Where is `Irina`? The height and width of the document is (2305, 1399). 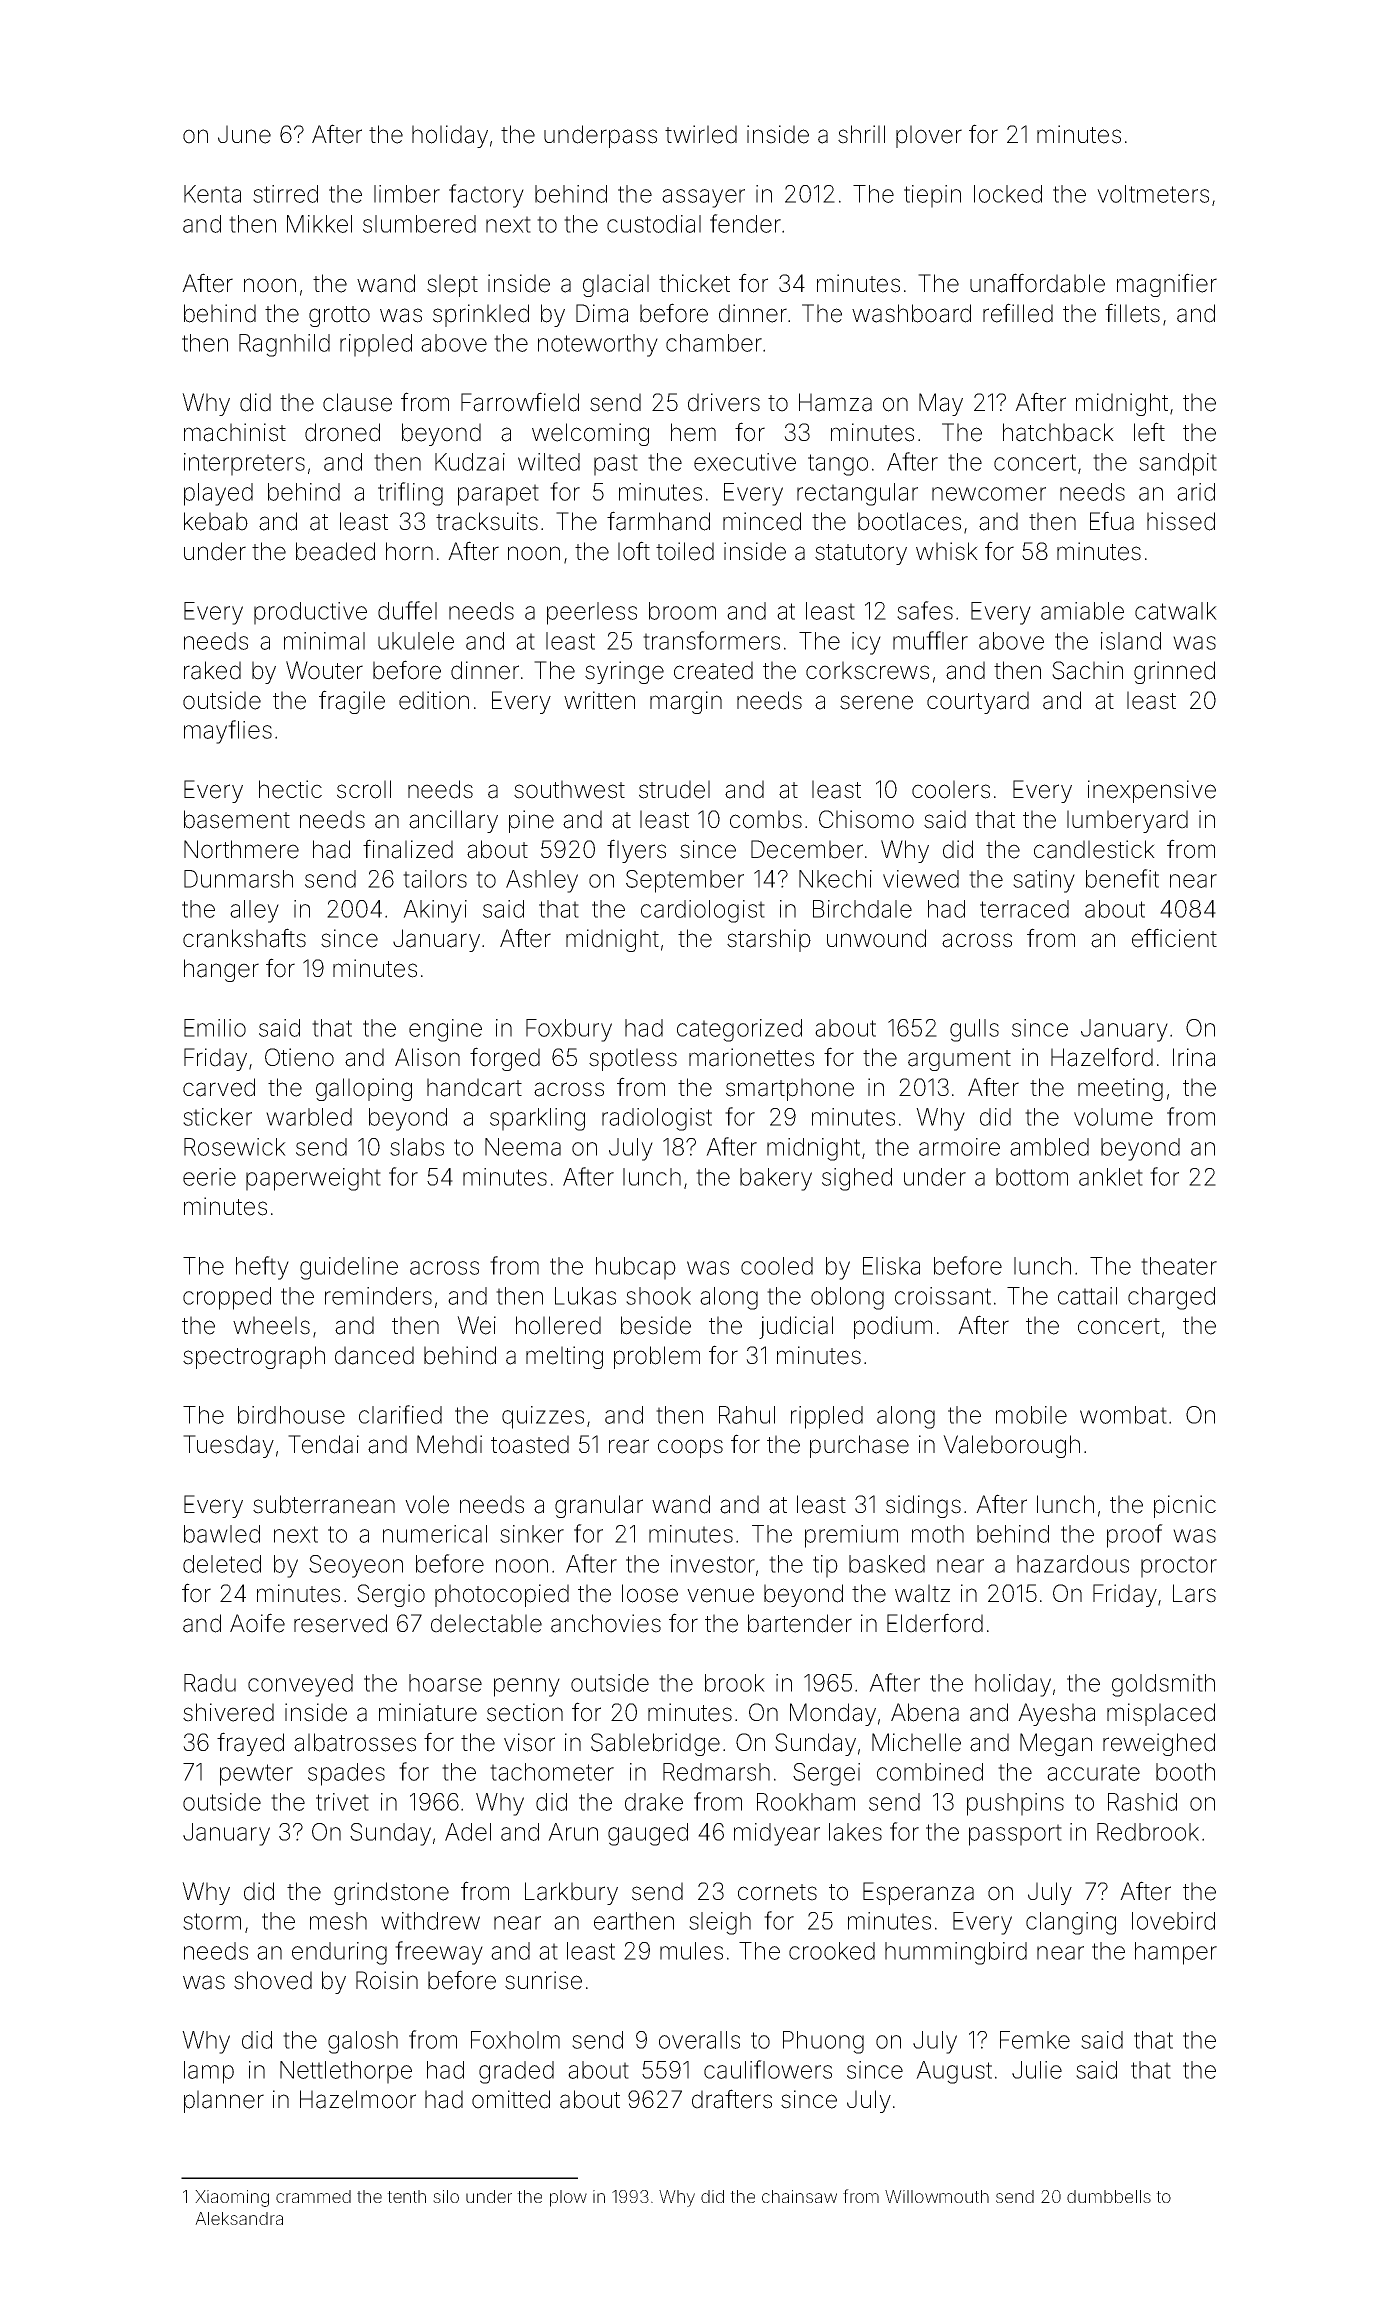 Irina is located at coordinates (1194, 1057).
